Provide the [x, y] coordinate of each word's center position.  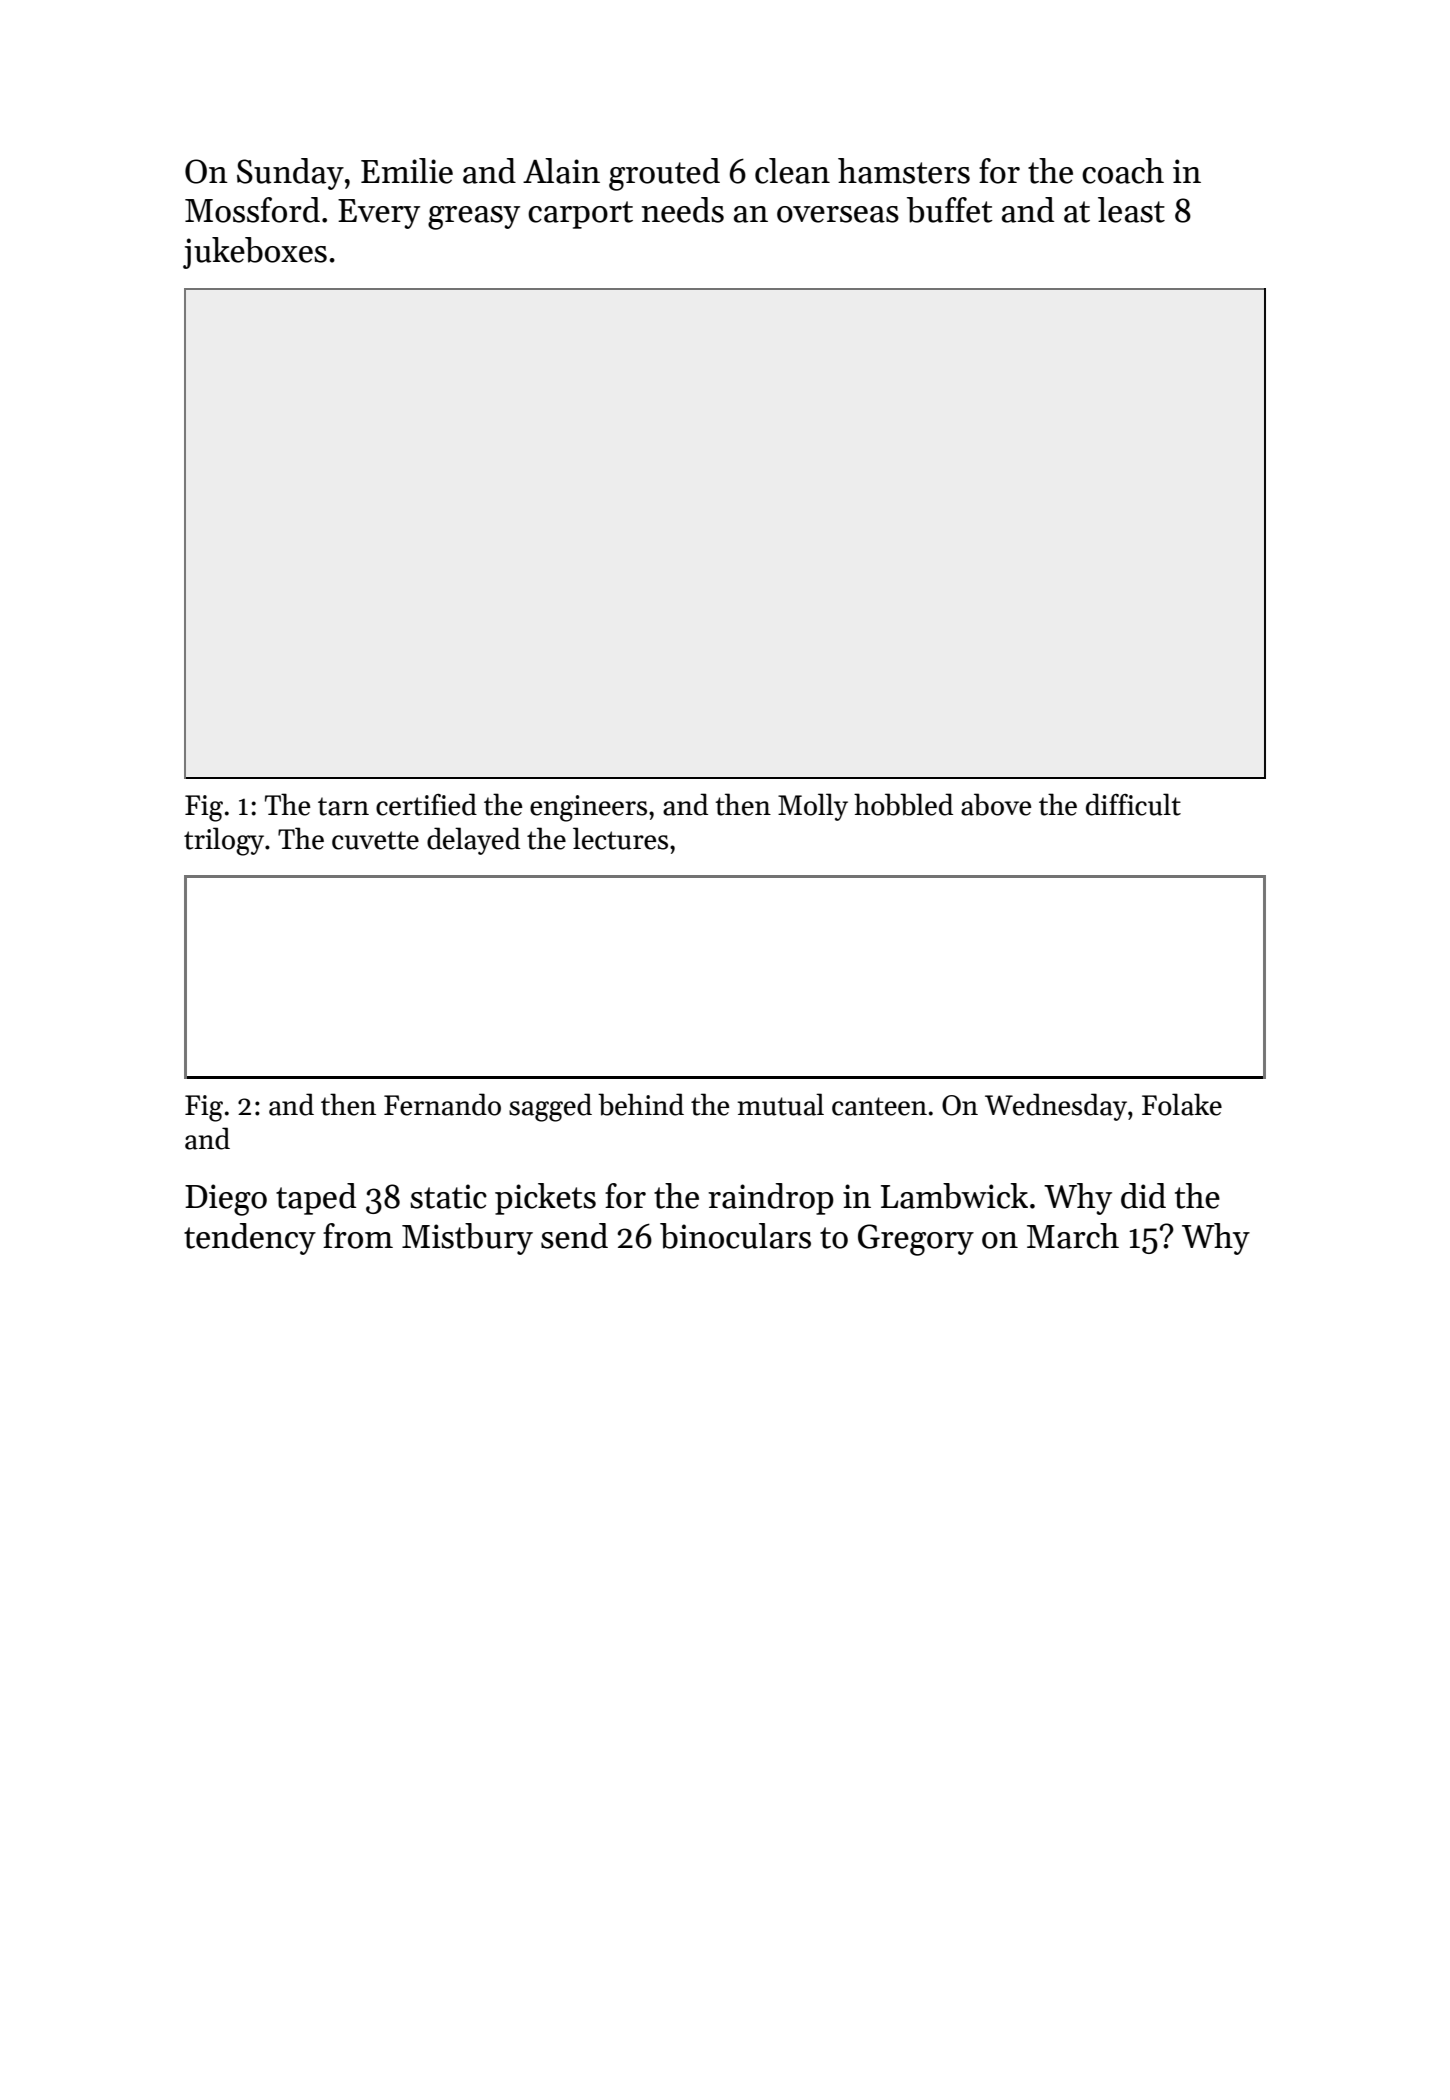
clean [792, 171]
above [996, 804]
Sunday [290, 174]
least [1131, 210]
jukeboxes [255, 253]
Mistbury [467, 1239]
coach [1123, 171]
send [574, 1236]
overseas [838, 214]
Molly [813, 807]
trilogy [224, 841]
